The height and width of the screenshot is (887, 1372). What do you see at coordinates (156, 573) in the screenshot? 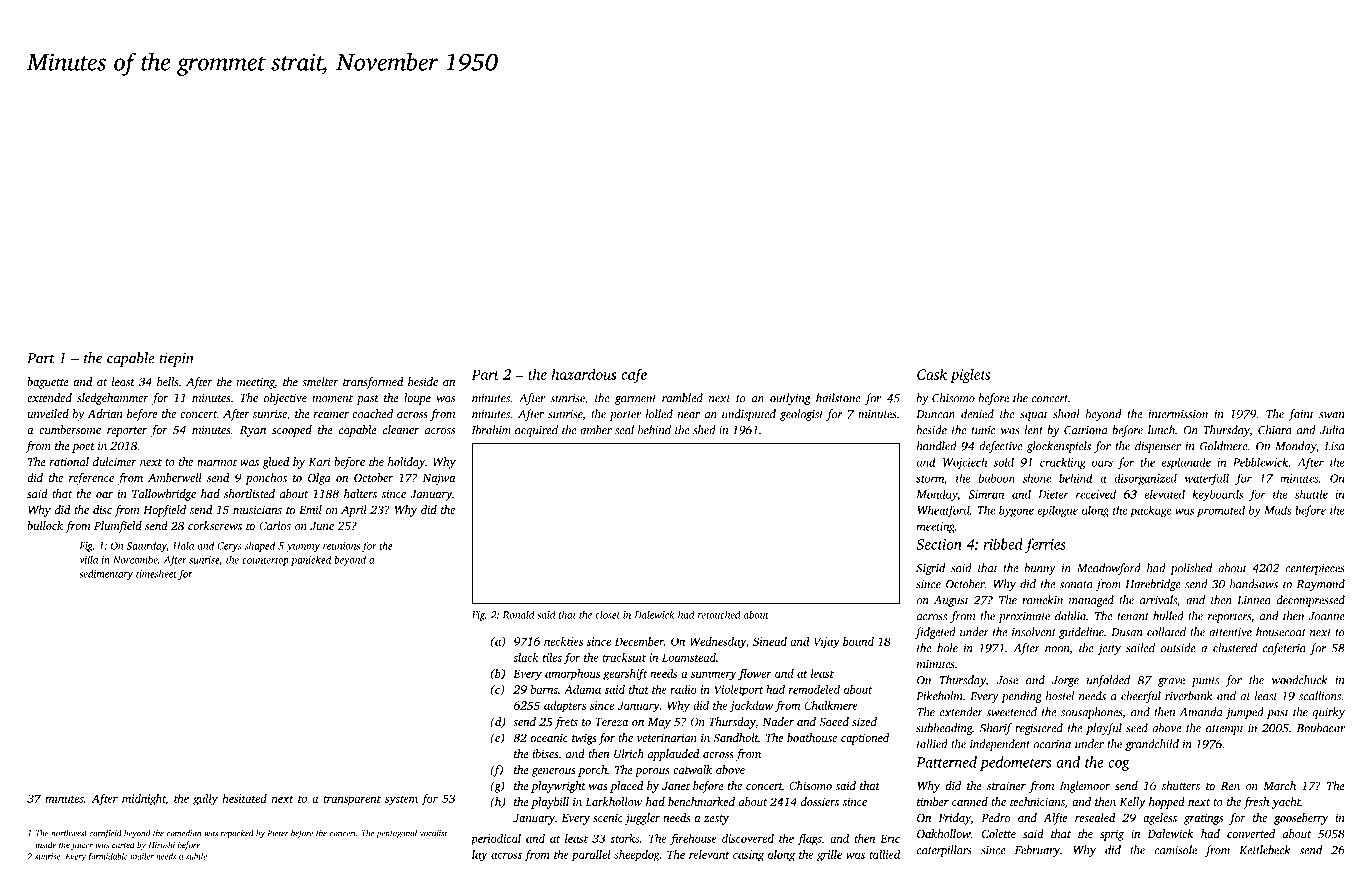
I see `timesheet` at bounding box center [156, 573].
